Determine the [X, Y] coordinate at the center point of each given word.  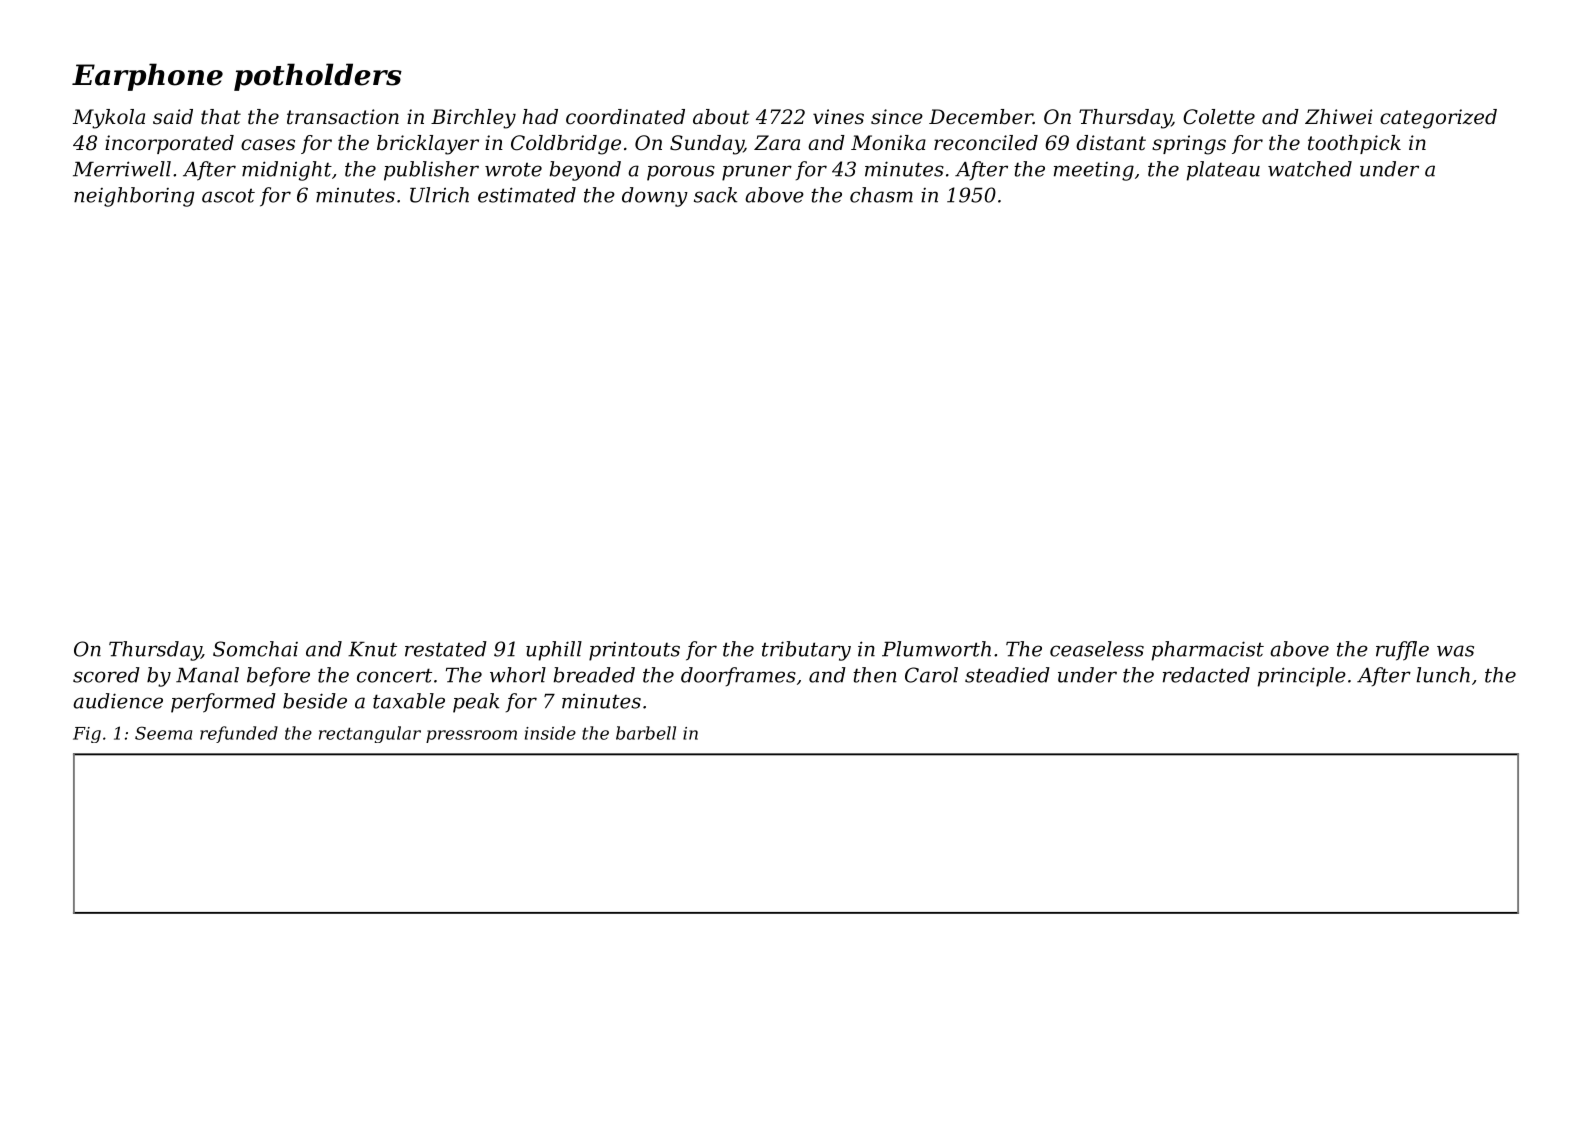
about [721, 117]
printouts [634, 651]
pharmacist [1208, 651]
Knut [372, 649]
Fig [87, 735]
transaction [343, 117]
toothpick [1354, 144]
